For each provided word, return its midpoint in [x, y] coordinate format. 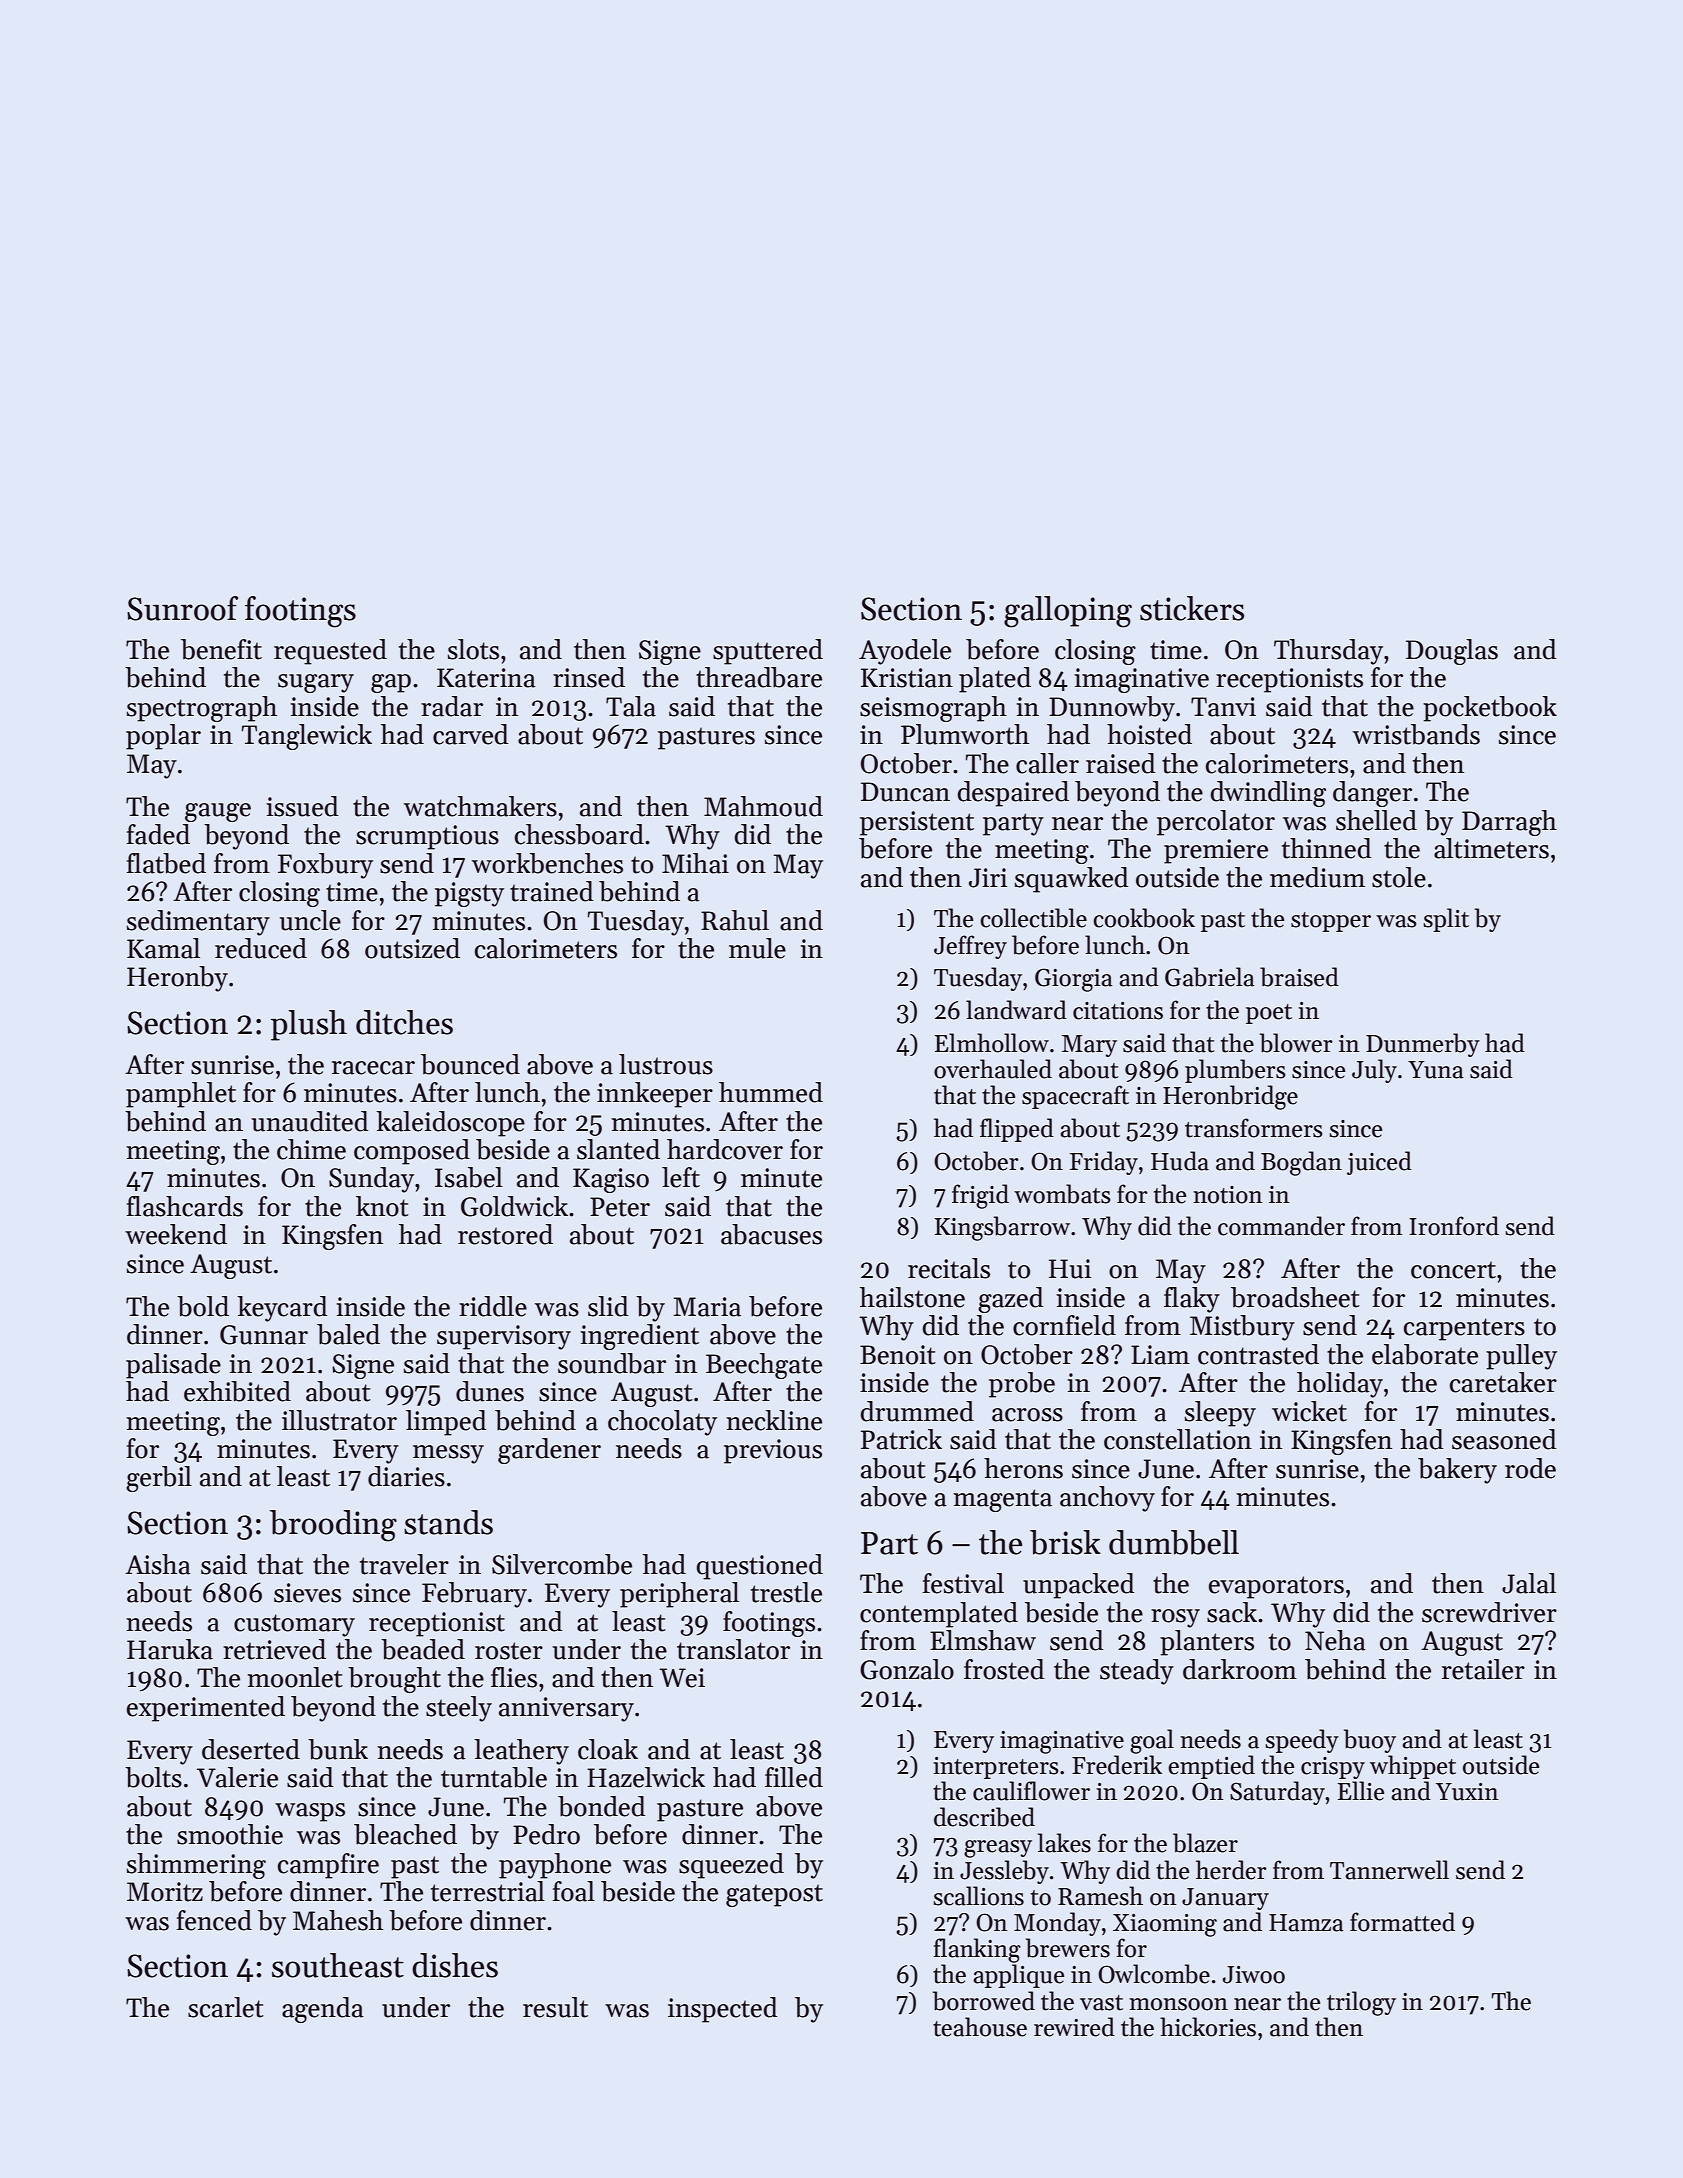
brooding [333, 1526]
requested [330, 652]
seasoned [1504, 1439]
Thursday [1328, 652]
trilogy [1361, 2003]
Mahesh [338, 1920]
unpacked [1078, 1586]
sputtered [768, 652]
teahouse [980, 2027]
